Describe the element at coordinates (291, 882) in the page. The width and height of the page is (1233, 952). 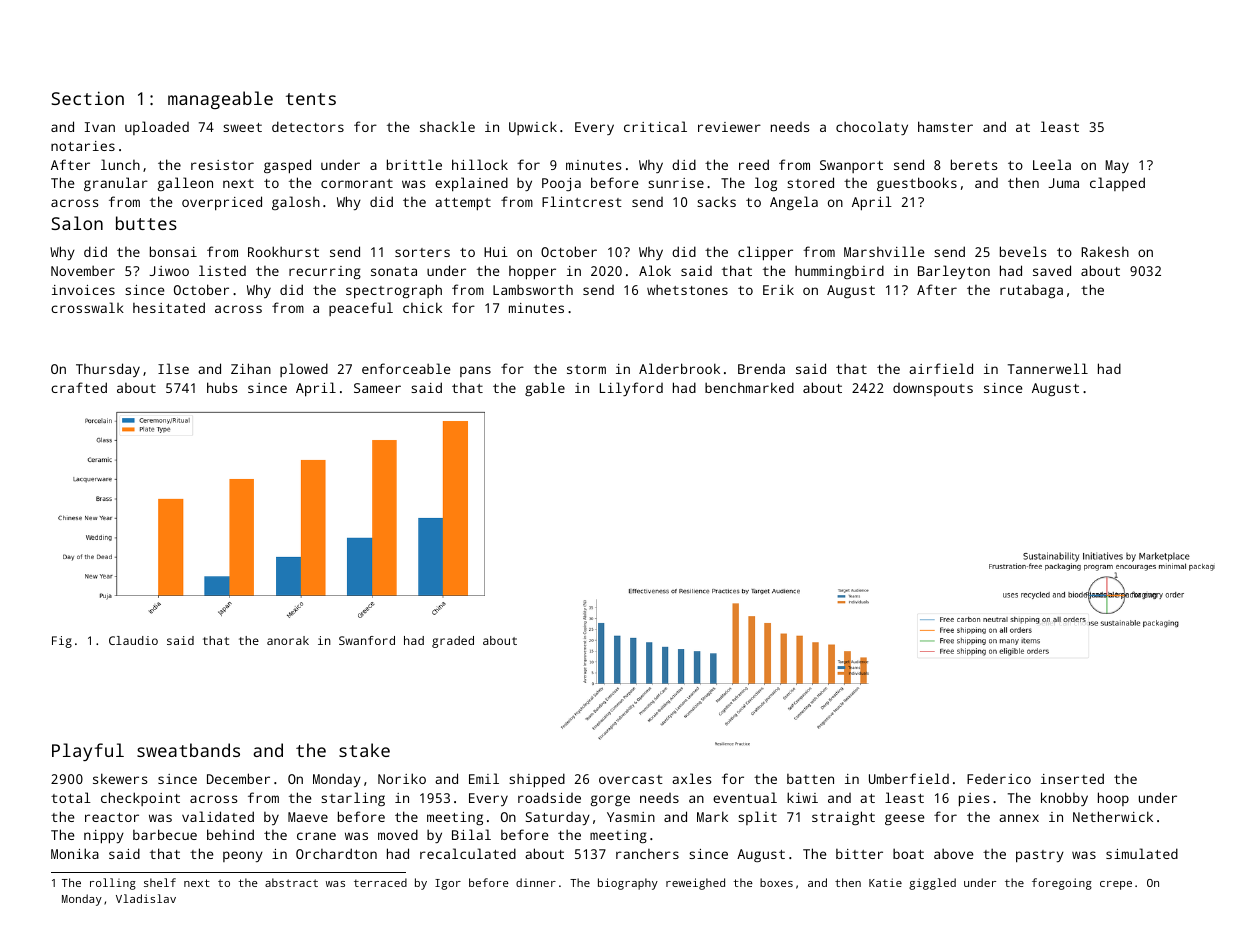
I see `abstract` at that location.
